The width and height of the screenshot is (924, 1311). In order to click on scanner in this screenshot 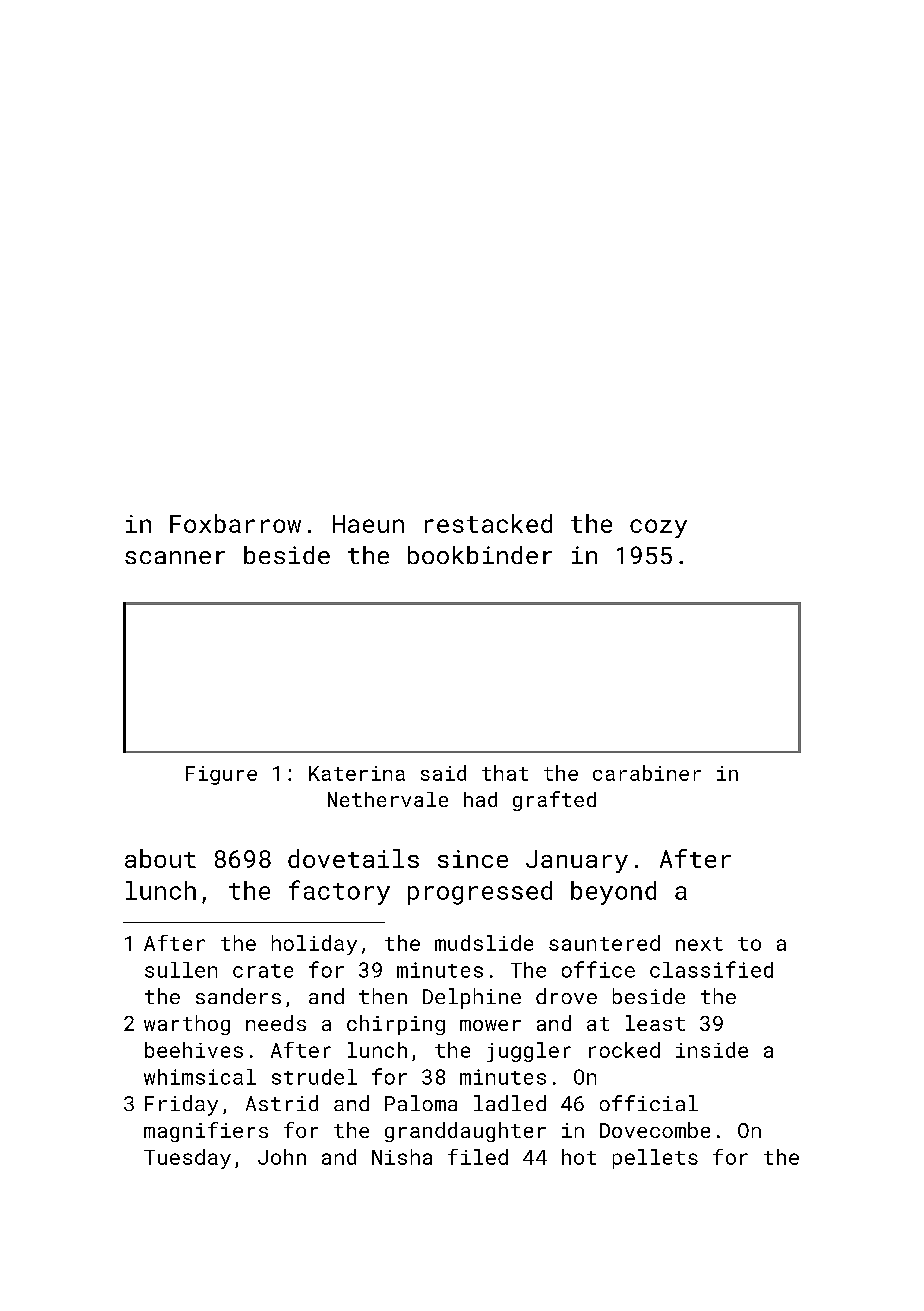, I will do `click(175, 557)`.
